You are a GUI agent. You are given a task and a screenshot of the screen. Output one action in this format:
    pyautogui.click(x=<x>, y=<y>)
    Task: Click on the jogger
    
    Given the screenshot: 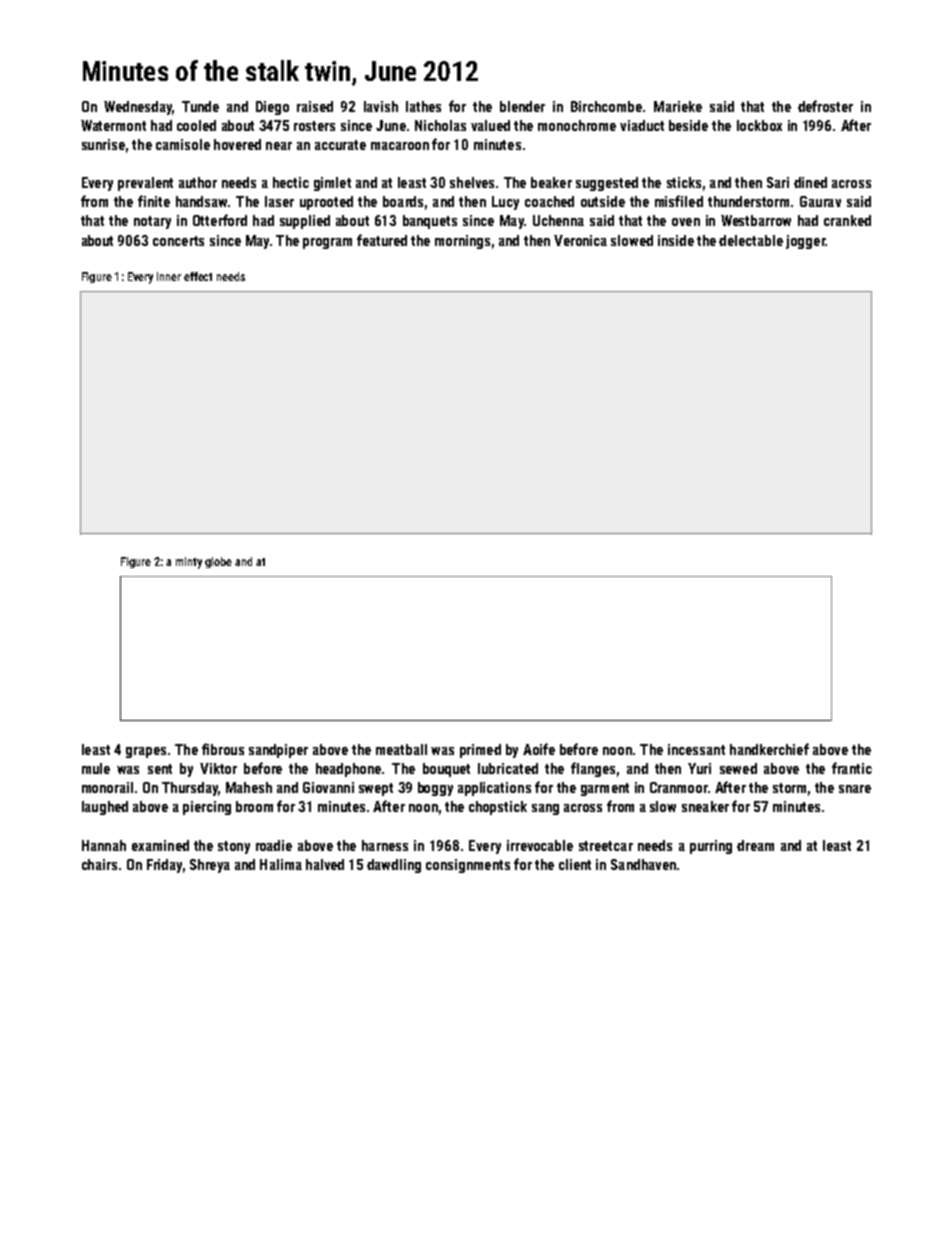 What is the action you would take?
    pyautogui.click(x=805, y=242)
